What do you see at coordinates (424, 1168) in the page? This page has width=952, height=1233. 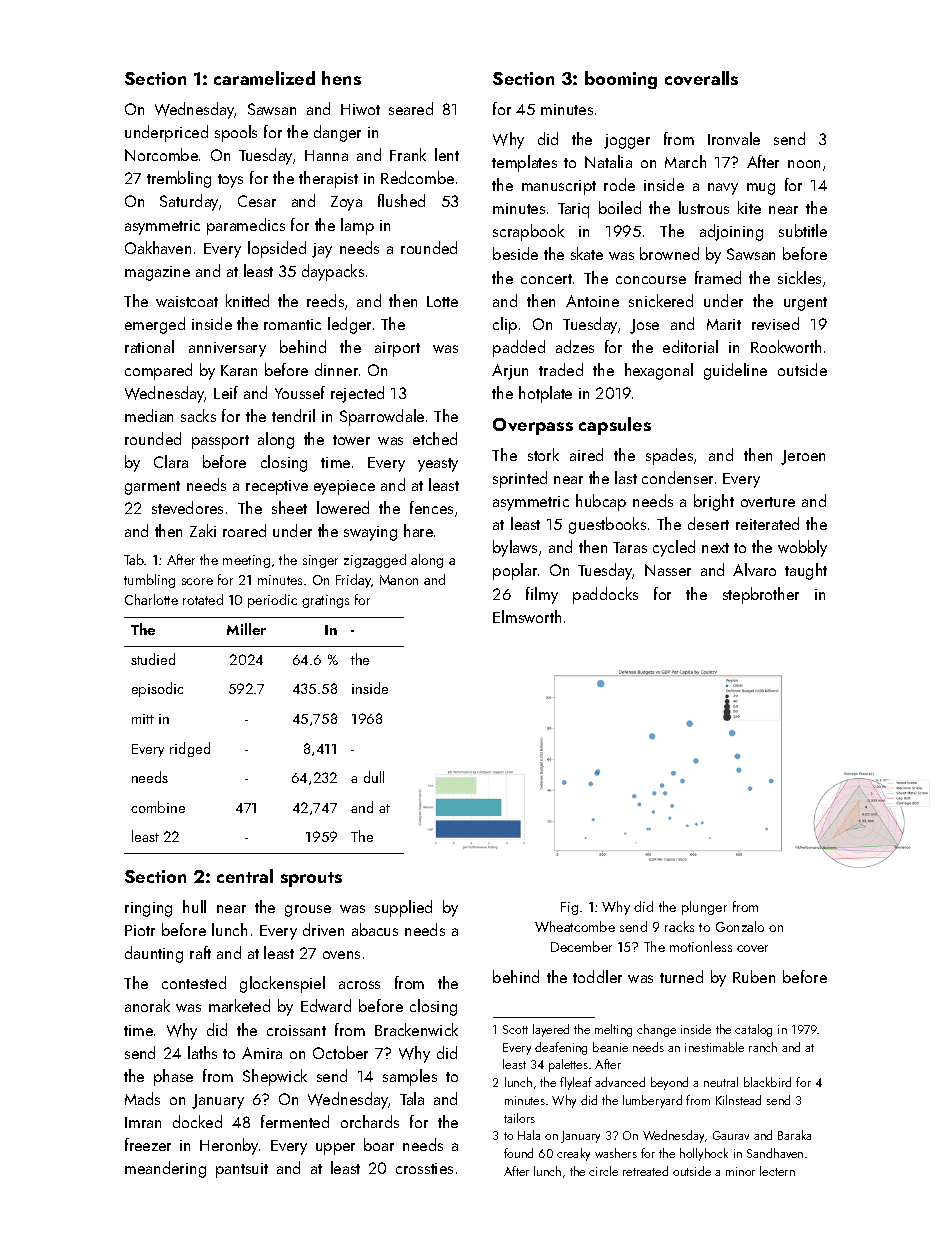 I see `crossties` at bounding box center [424, 1168].
